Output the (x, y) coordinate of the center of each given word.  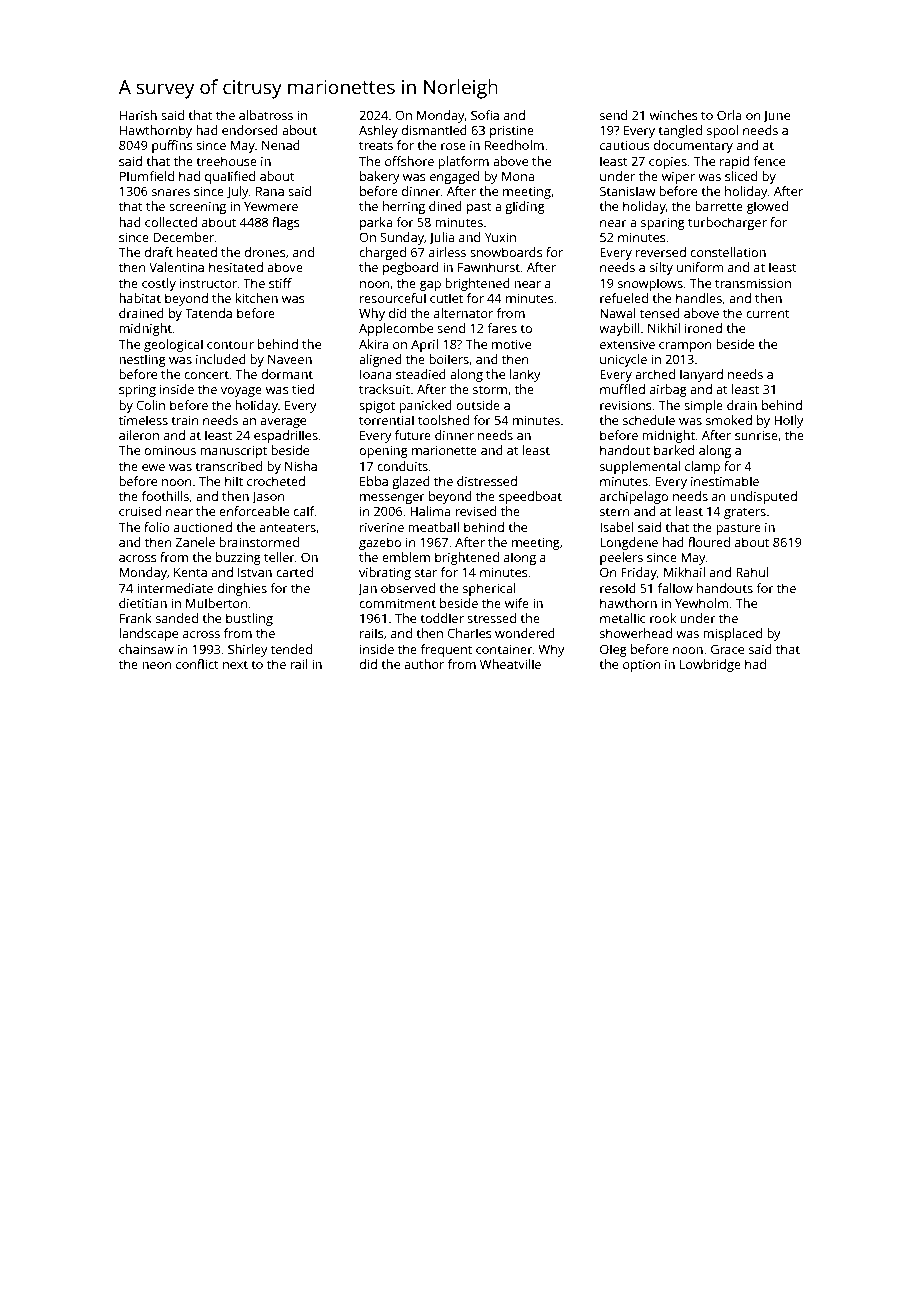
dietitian (143, 603)
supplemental (640, 467)
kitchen (257, 298)
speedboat (530, 497)
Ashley (378, 131)
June (776, 117)
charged (382, 253)
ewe (153, 467)
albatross (266, 115)
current (768, 314)
